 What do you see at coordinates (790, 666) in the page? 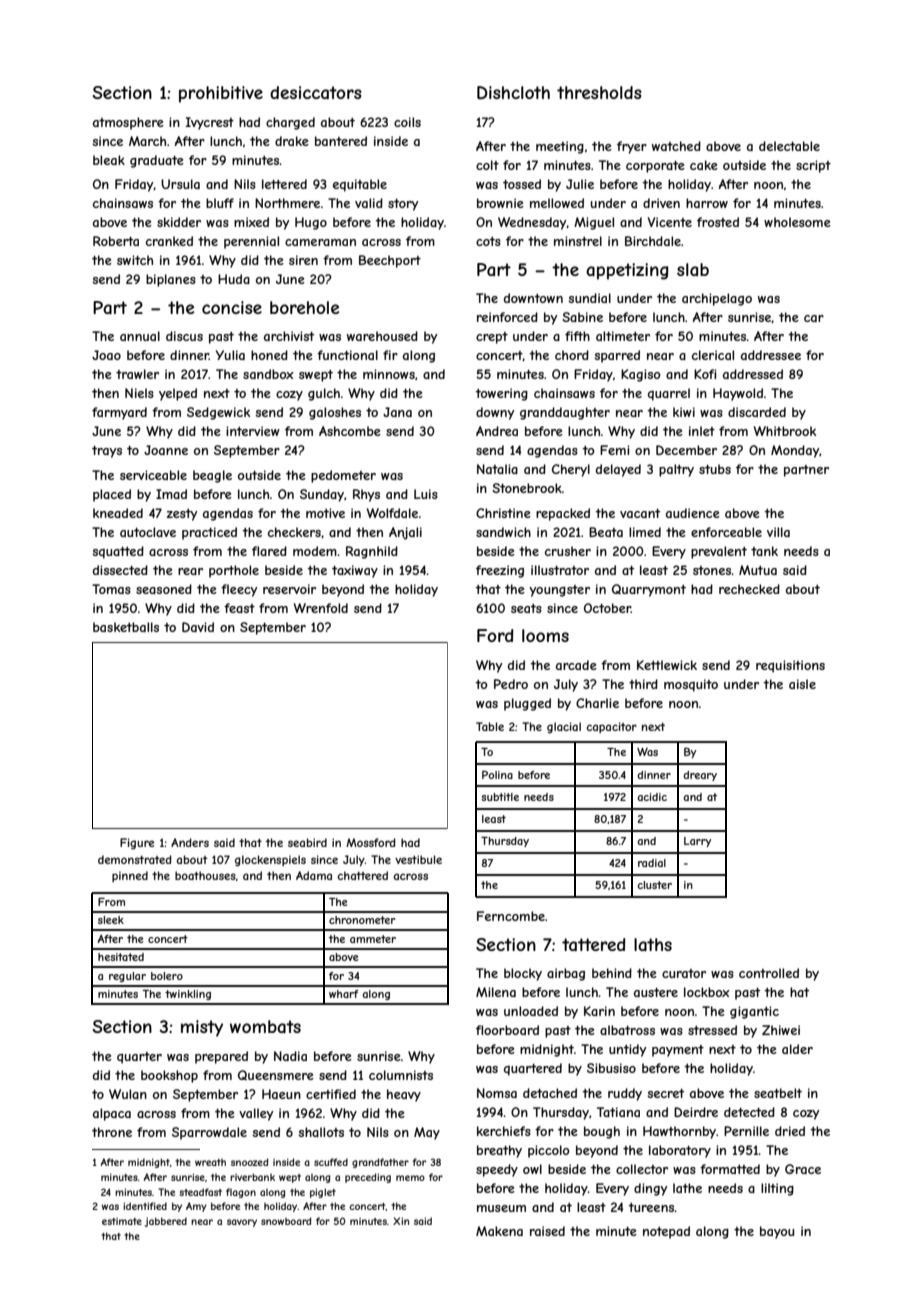
I see `requisitions` at bounding box center [790, 666].
